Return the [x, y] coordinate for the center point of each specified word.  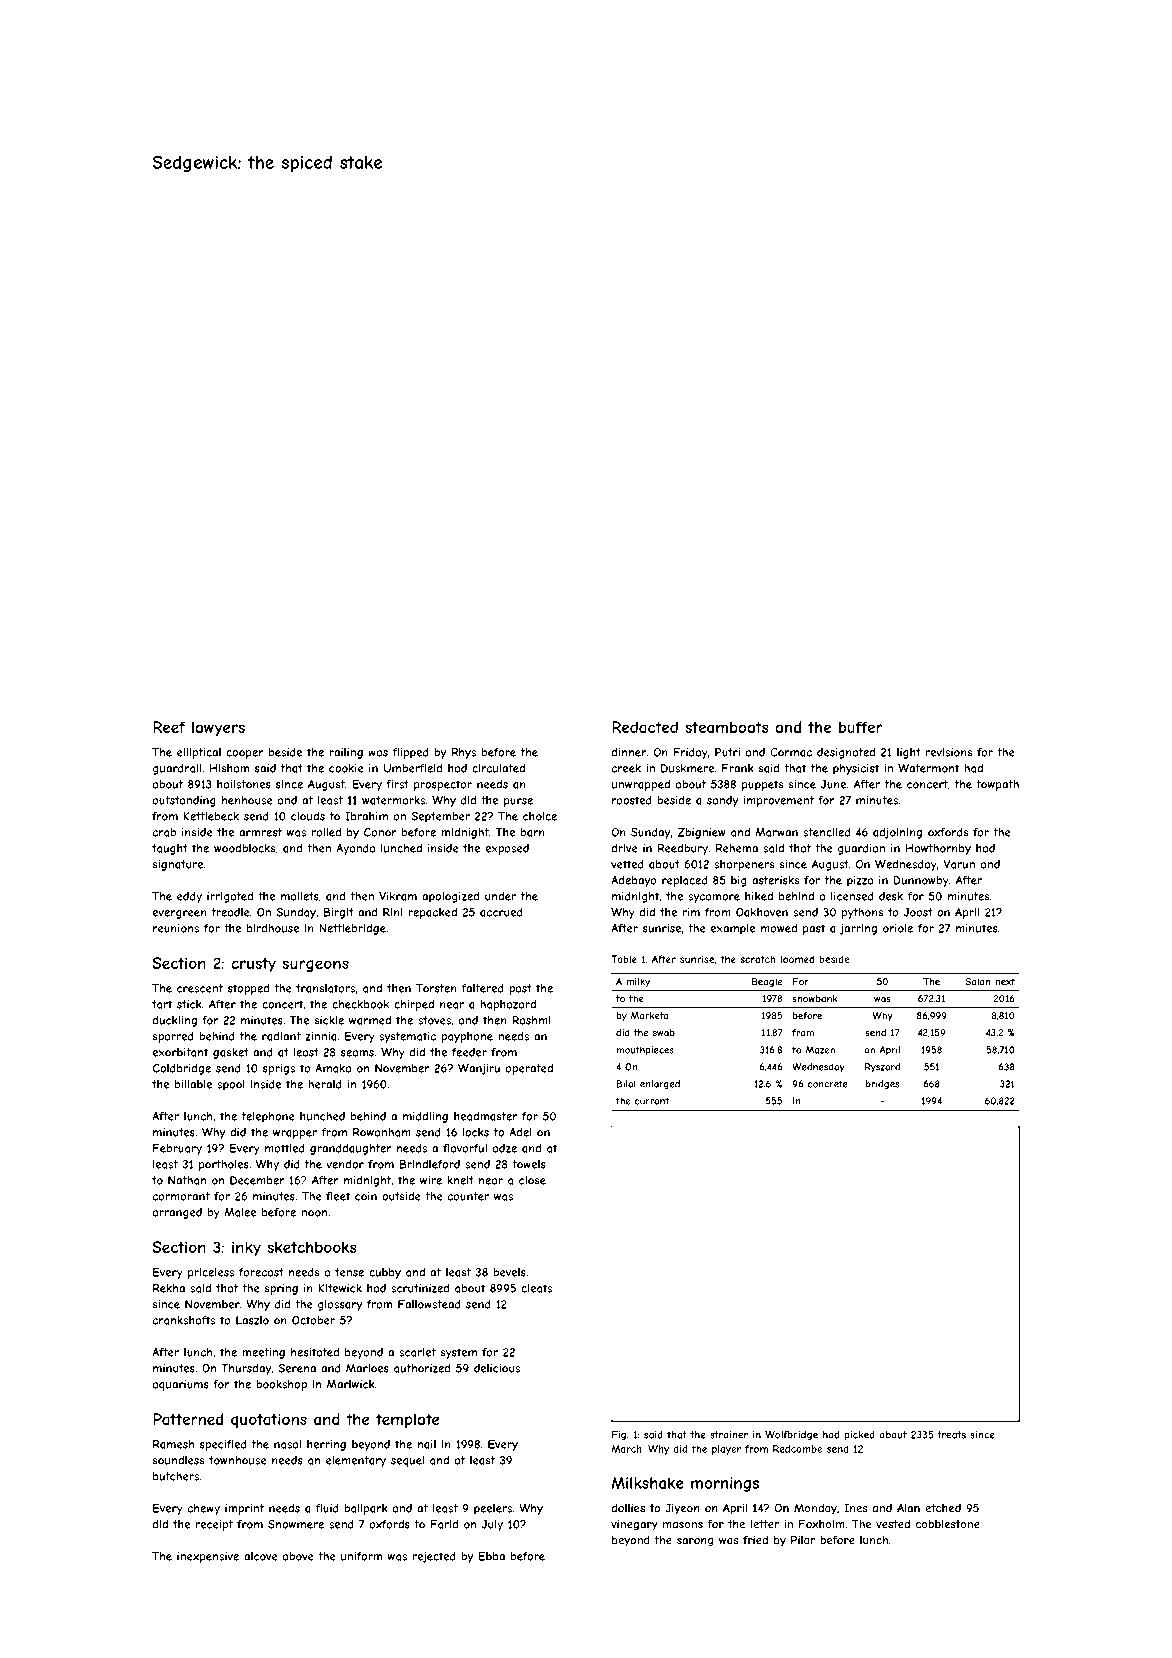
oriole [898, 928]
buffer [860, 727]
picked [860, 1436]
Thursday [246, 1369]
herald [325, 1084]
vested [893, 1524]
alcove [261, 1556]
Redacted [645, 727]
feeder [469, 1052]
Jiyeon [682, 1509]
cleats [536, 1288]
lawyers [218, 728]
